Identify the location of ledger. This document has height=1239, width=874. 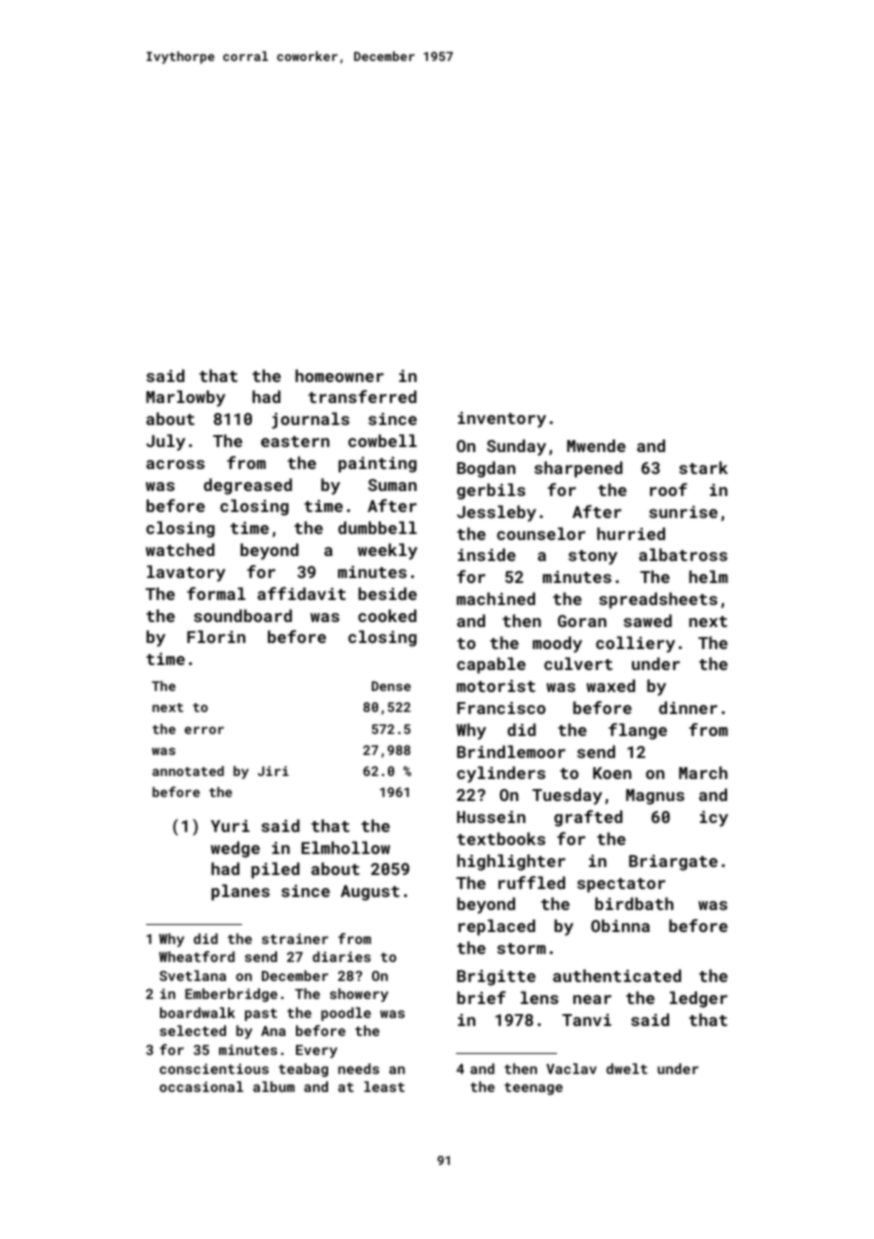
(698, 999).
